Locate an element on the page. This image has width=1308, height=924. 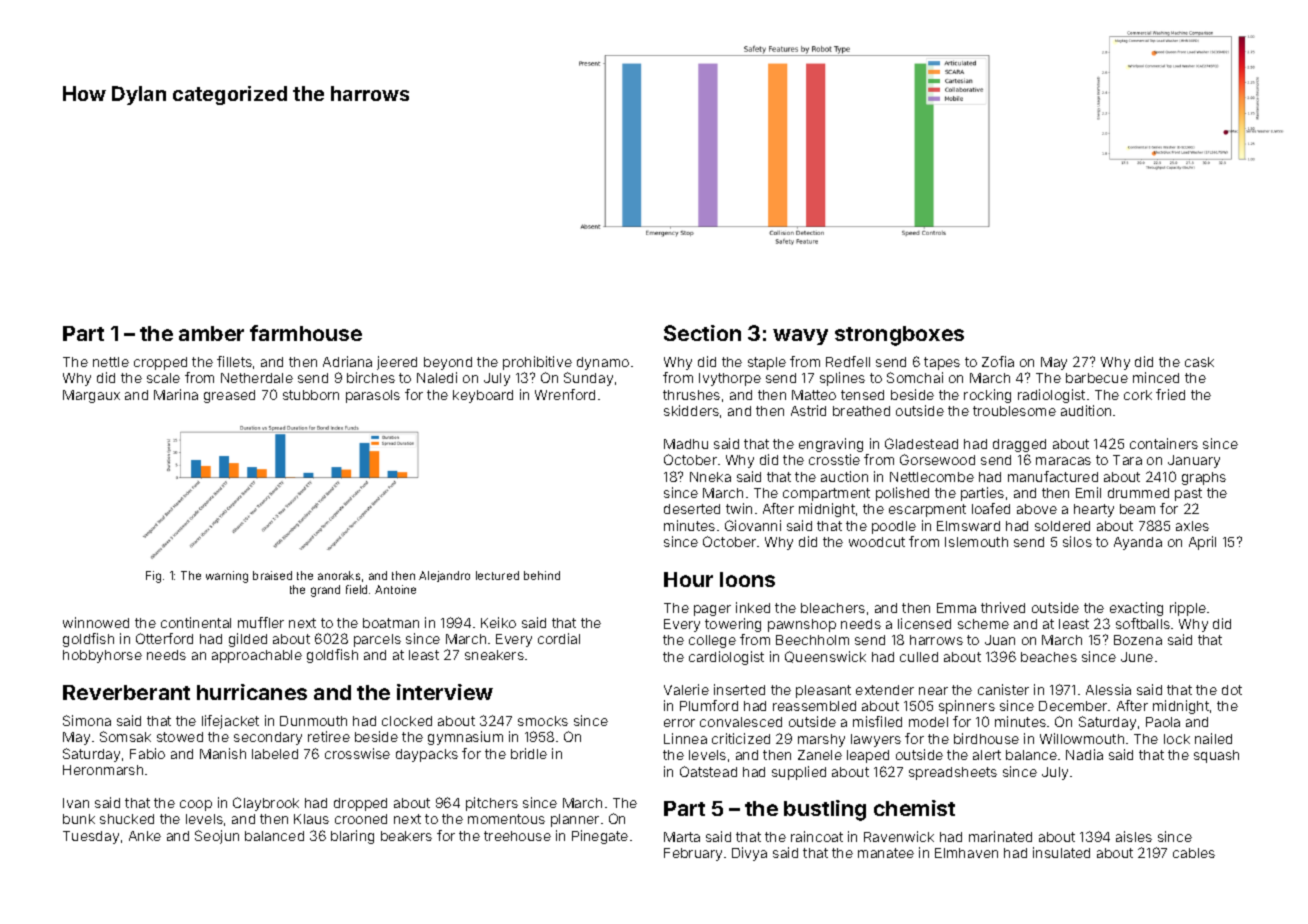
warning is located at coordinates (227, 577).
